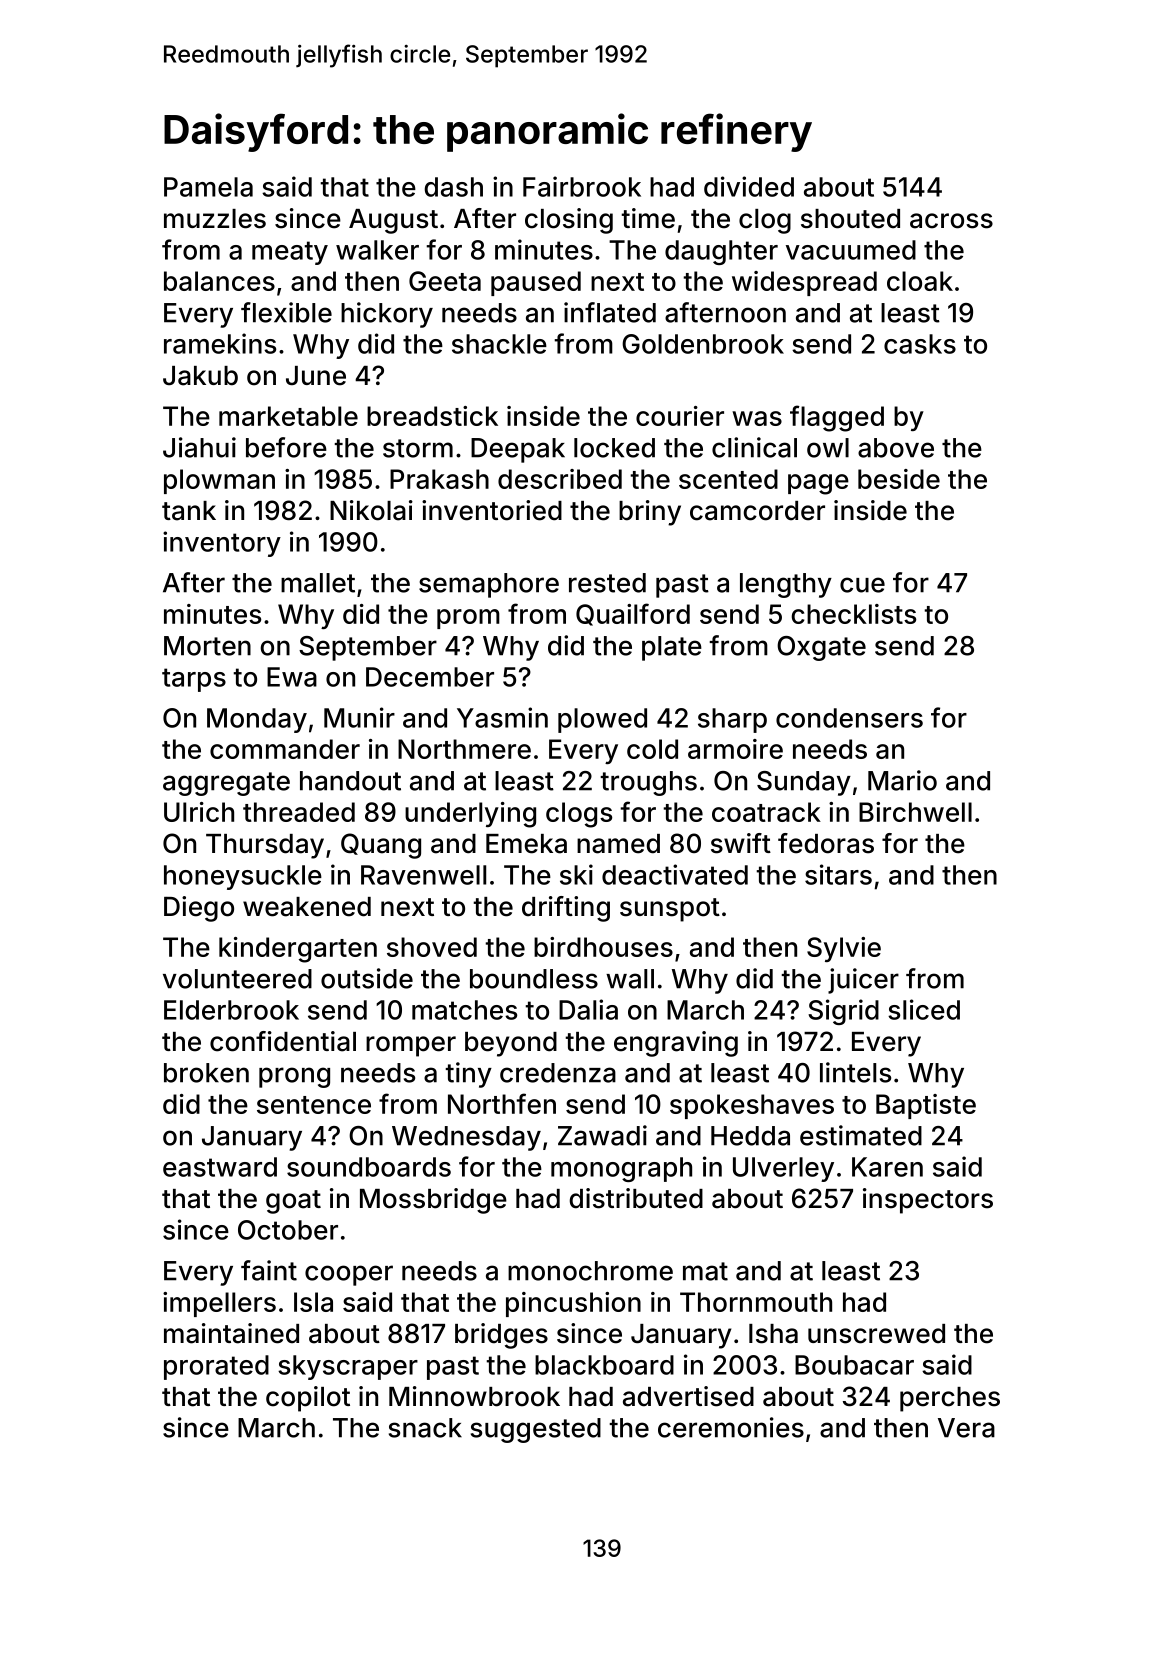  I want to click on troughs, so click(648, 783).
